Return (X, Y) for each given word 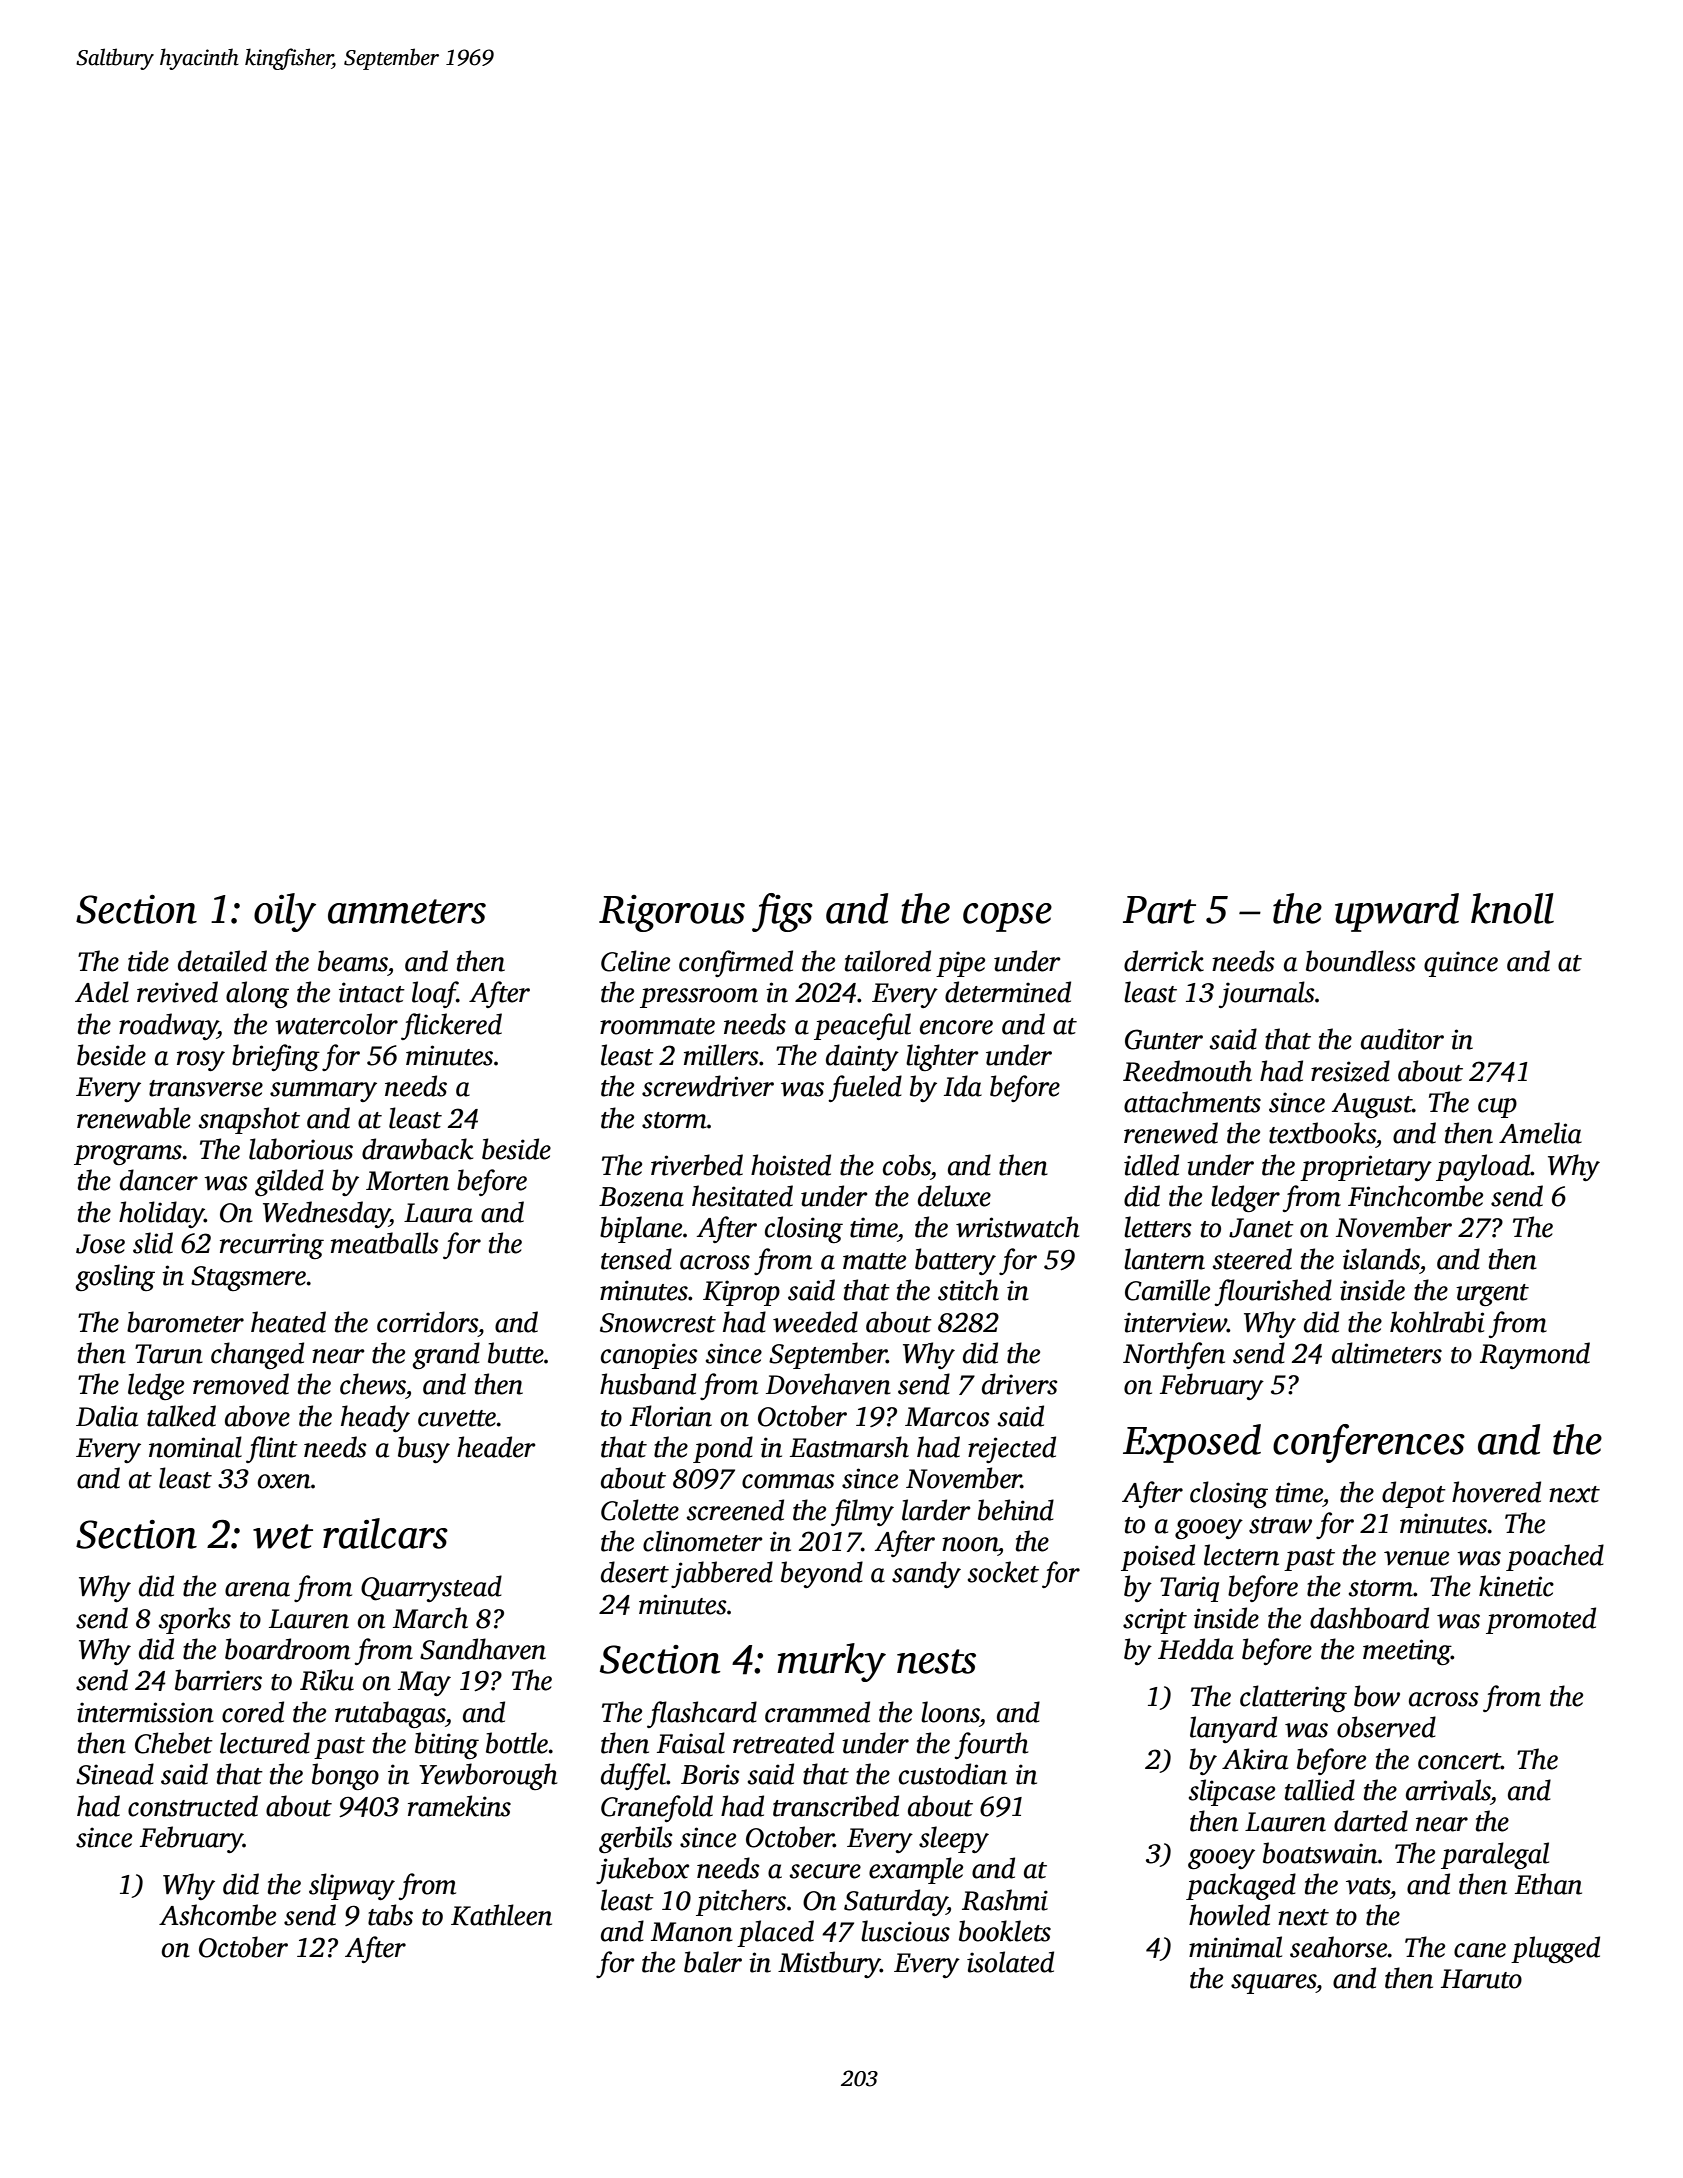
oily (285, 912)
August (1372, 1105)
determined (1008, 992)
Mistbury (829, 1964)
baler (713, 1962)
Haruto (1481, 1979)
